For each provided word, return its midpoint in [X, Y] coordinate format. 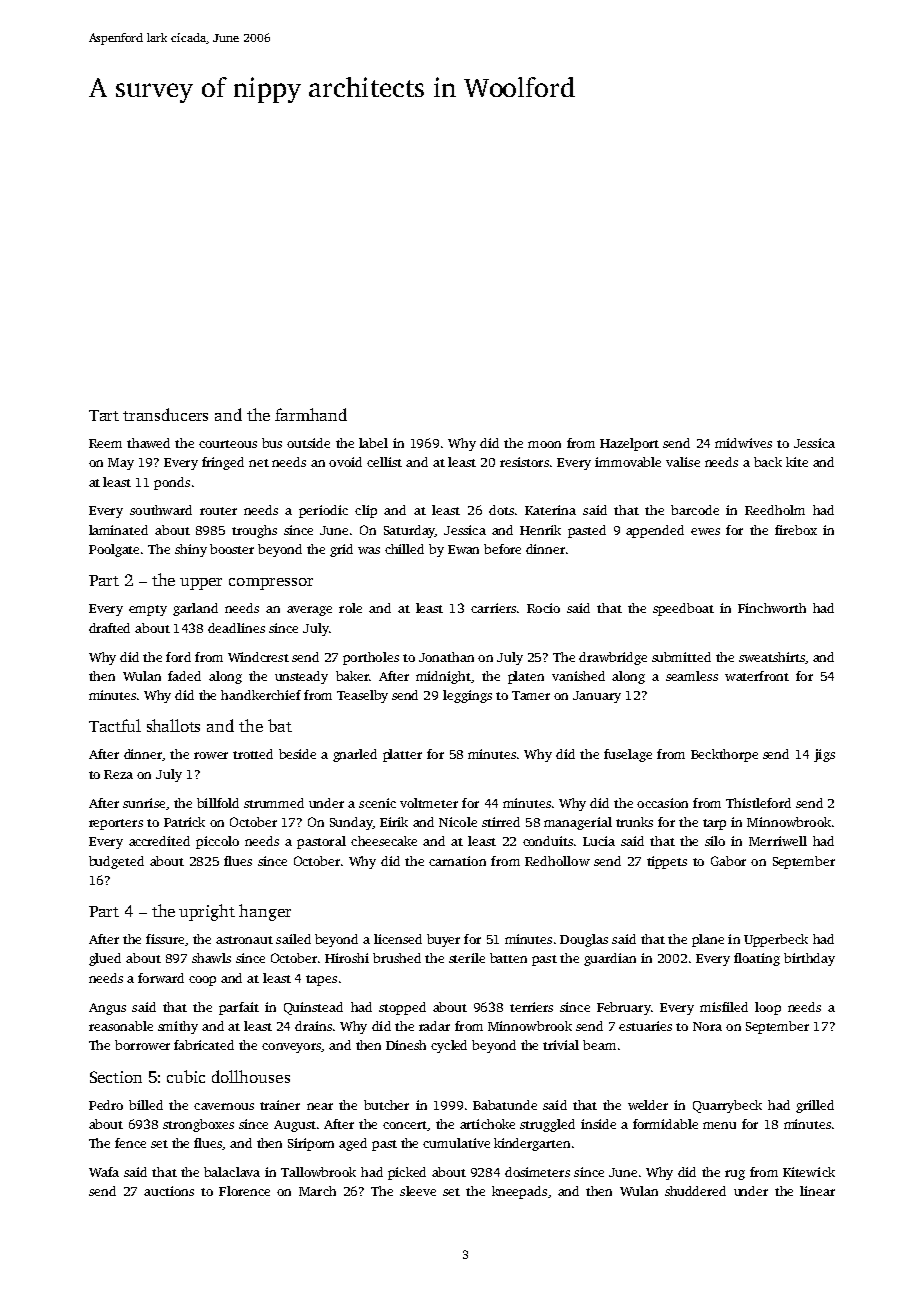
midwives [743, 443]
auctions [169, 1191]
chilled [404, 549]
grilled [815, 1106]
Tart [104, 415]
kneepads [519, 1192]
